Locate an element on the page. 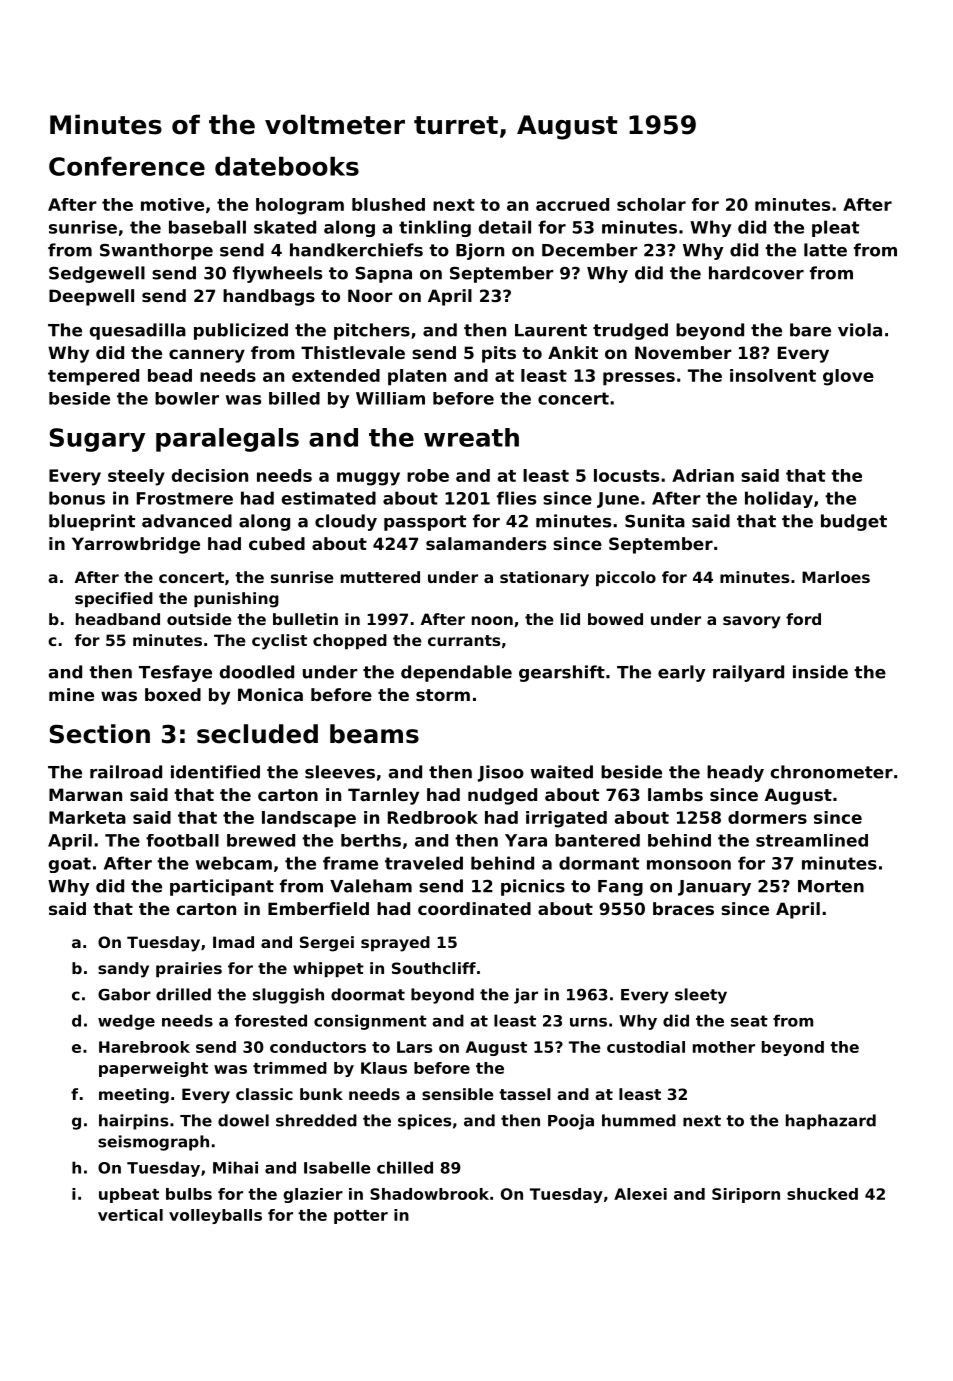 The width and height of the page is (953, 1381). datebooks is located at coordinates (287, 166).
